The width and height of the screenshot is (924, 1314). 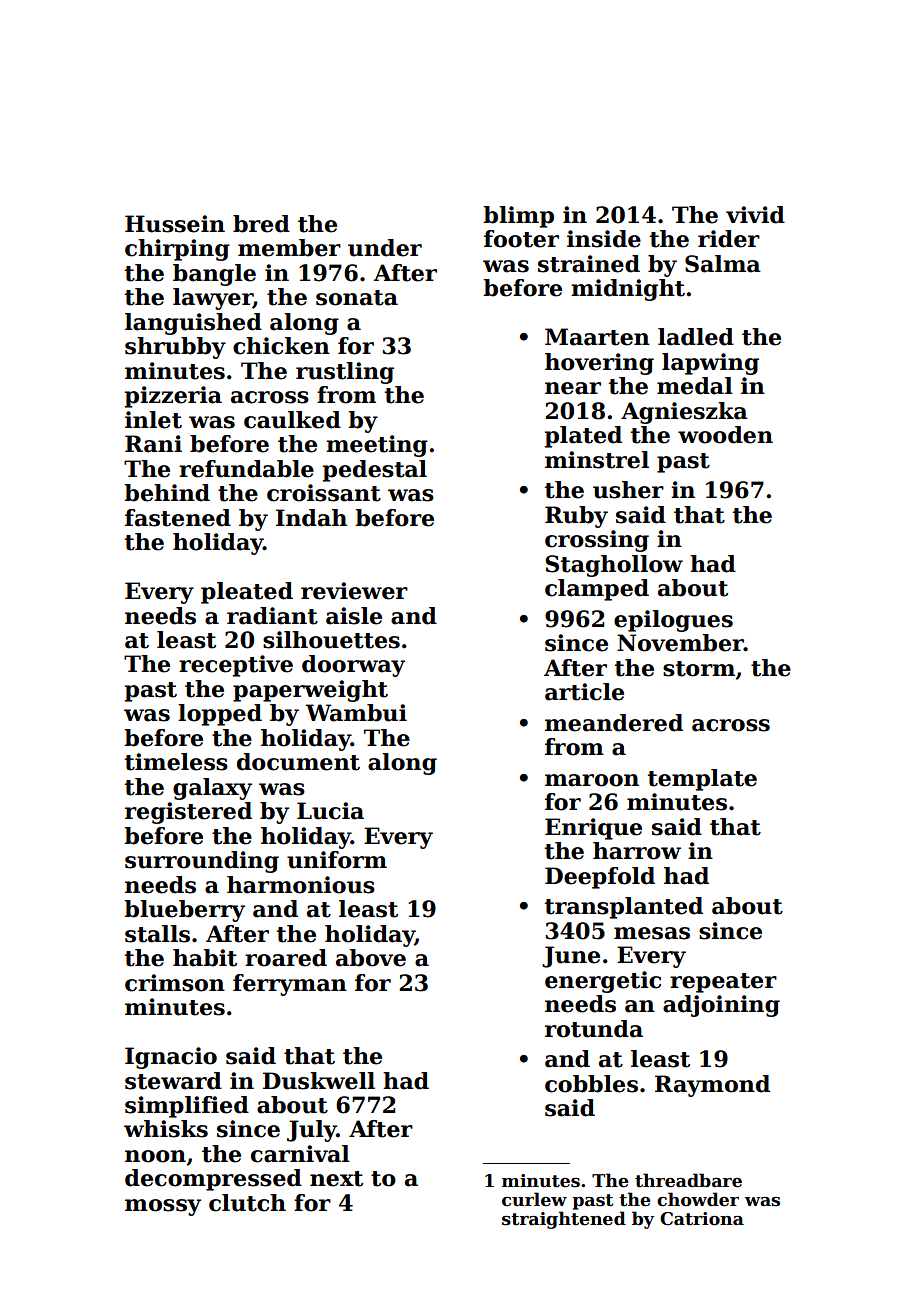 What do you see at coordinates (725, 435) in the screenshot?
I see `wooden` at bounding box center [725, 435].
